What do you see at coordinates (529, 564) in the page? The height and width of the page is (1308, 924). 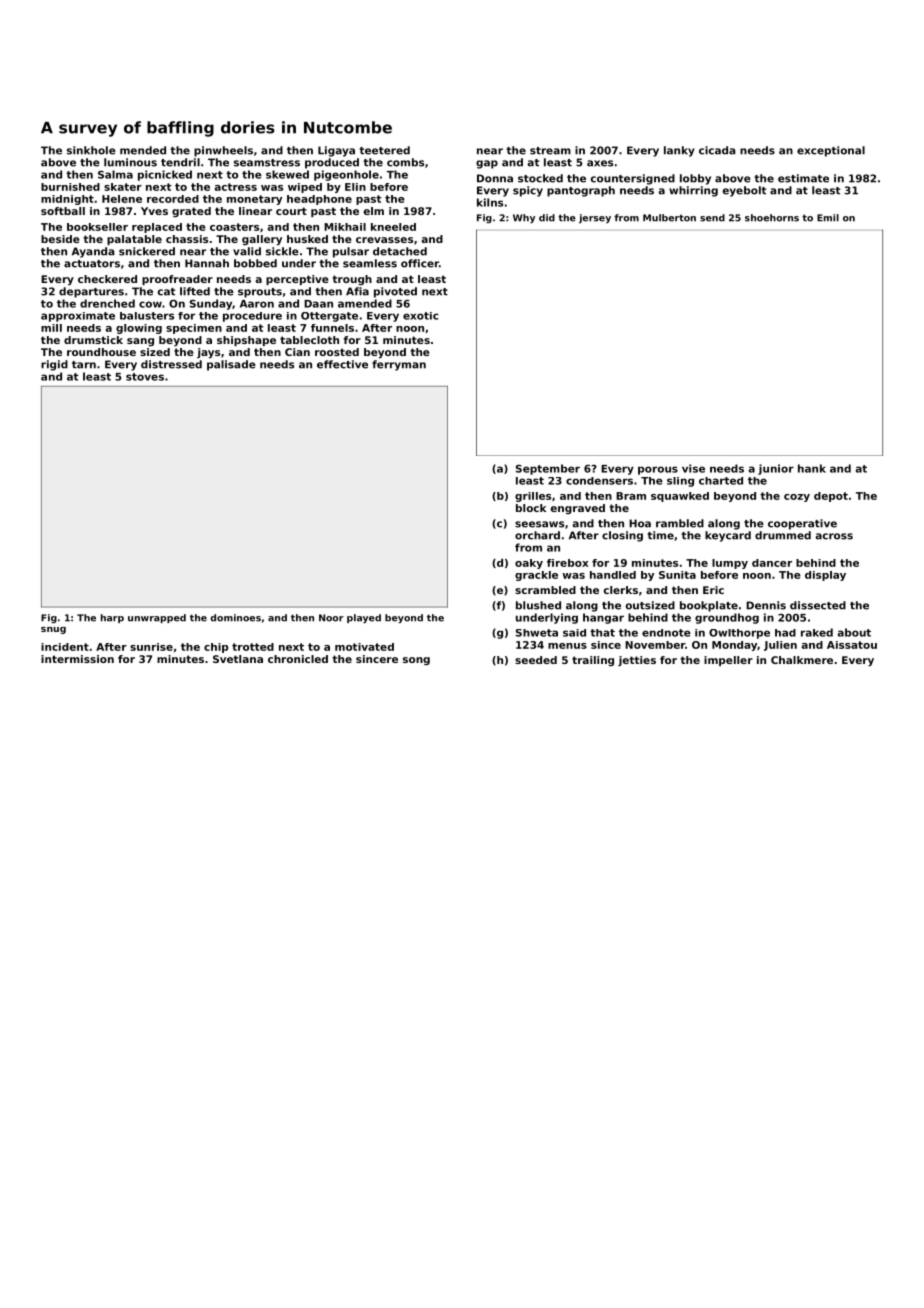 I see `oaky` at bounding box center [529, 564].
